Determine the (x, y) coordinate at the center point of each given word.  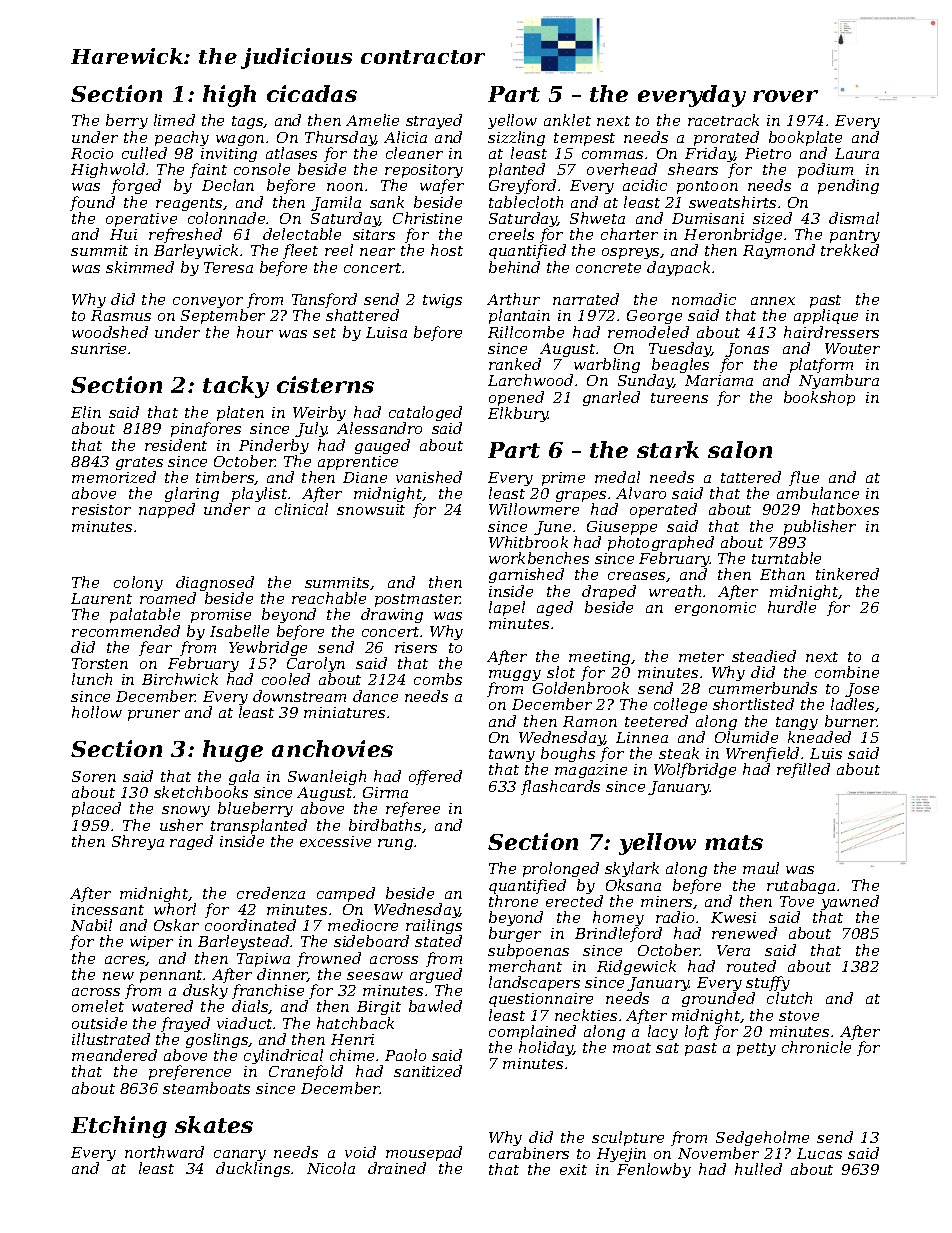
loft (697, 1032)
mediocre (363, 925)
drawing (392, 616)
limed (174, 120)
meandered (114, 1055)
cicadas (312, 93)
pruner (154, 715)
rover (785, 96)
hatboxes (845, 509)
